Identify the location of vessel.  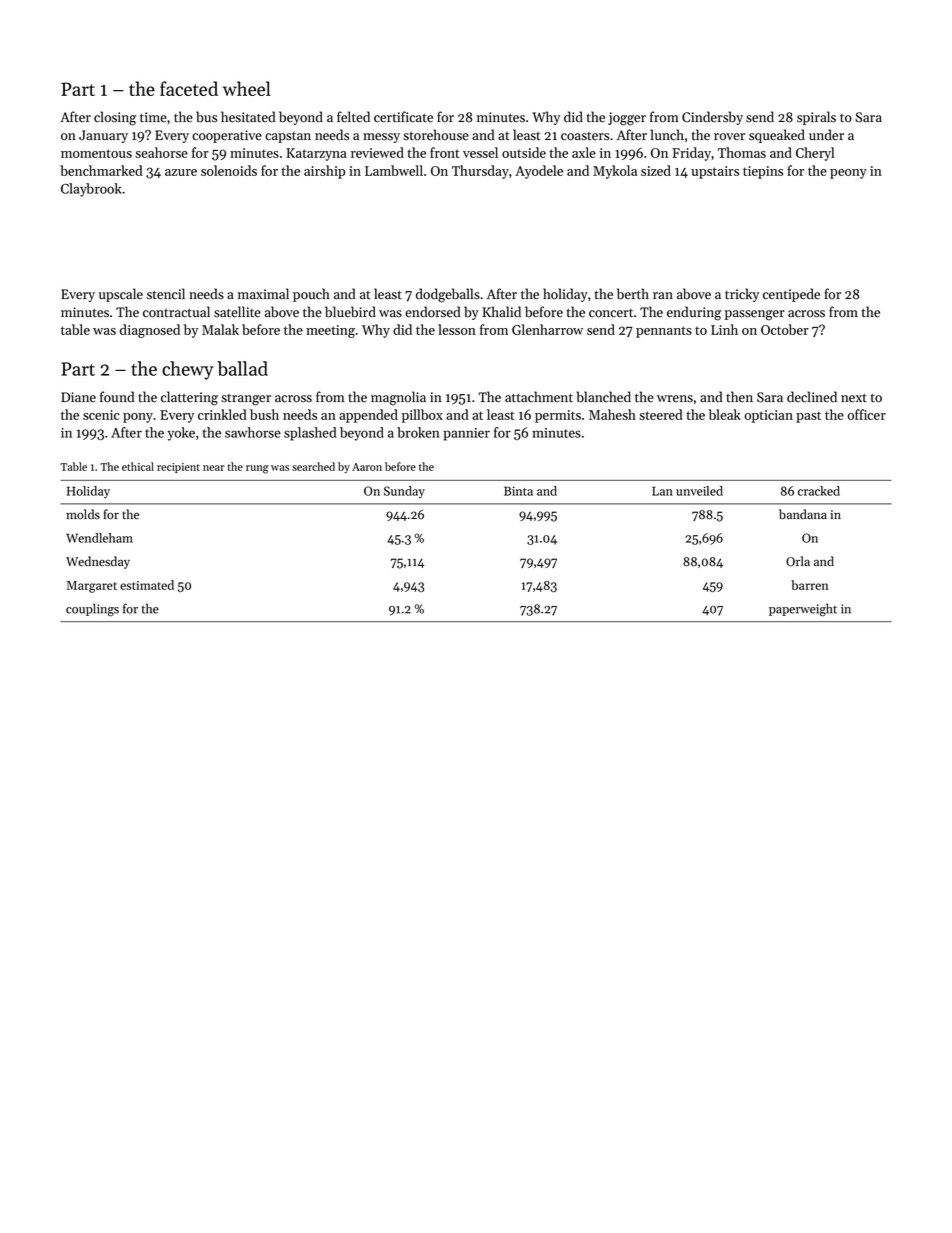
(480, 152).
